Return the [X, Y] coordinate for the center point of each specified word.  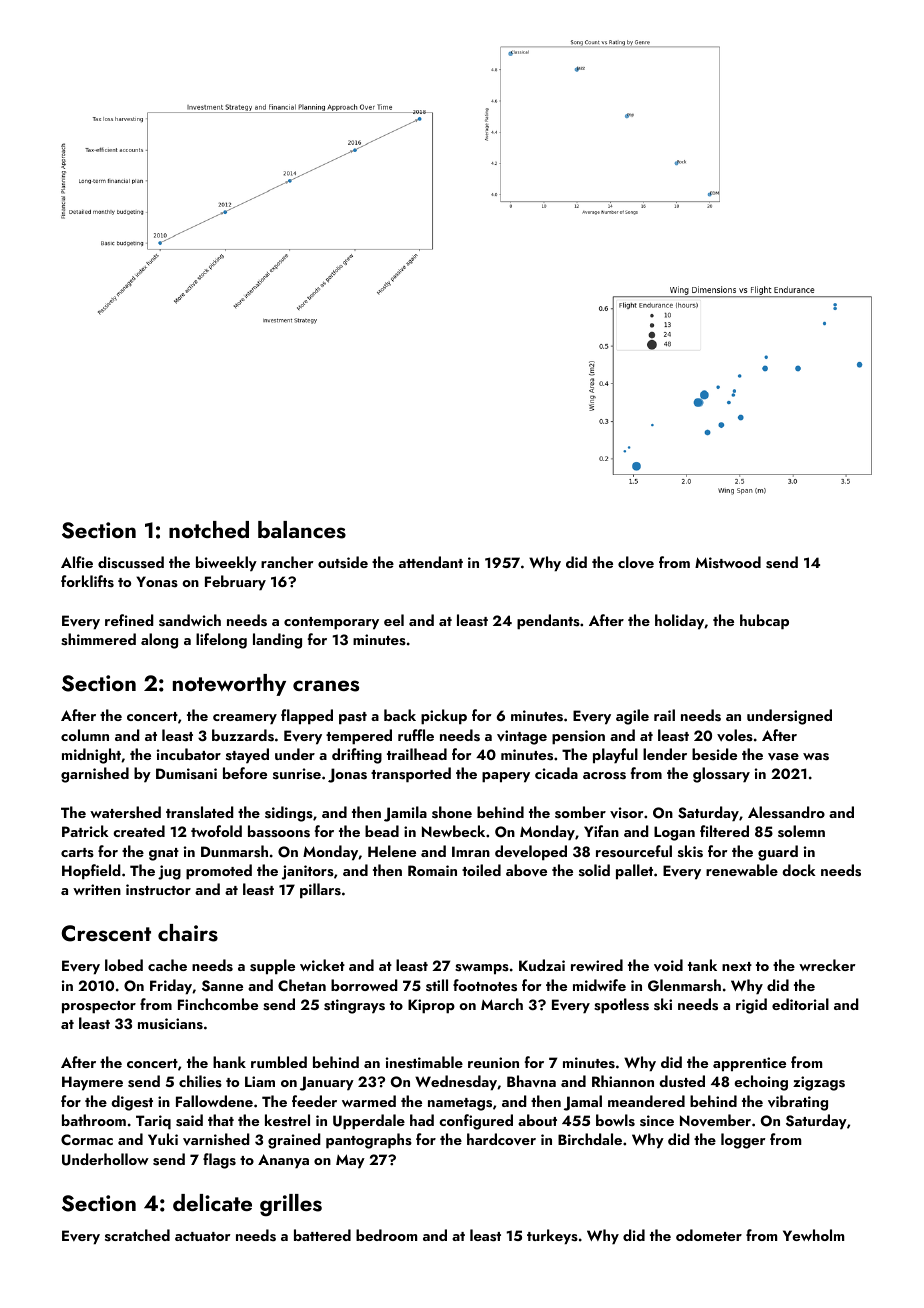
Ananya [283, 1161]
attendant [431, 562]
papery [506, 777]
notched [209, 529]
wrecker [827, 965]
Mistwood [728, 562]
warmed [369, 1101]
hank [229, 1062]
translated [200, 812]
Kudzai [542, 965]
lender [665, 754]
